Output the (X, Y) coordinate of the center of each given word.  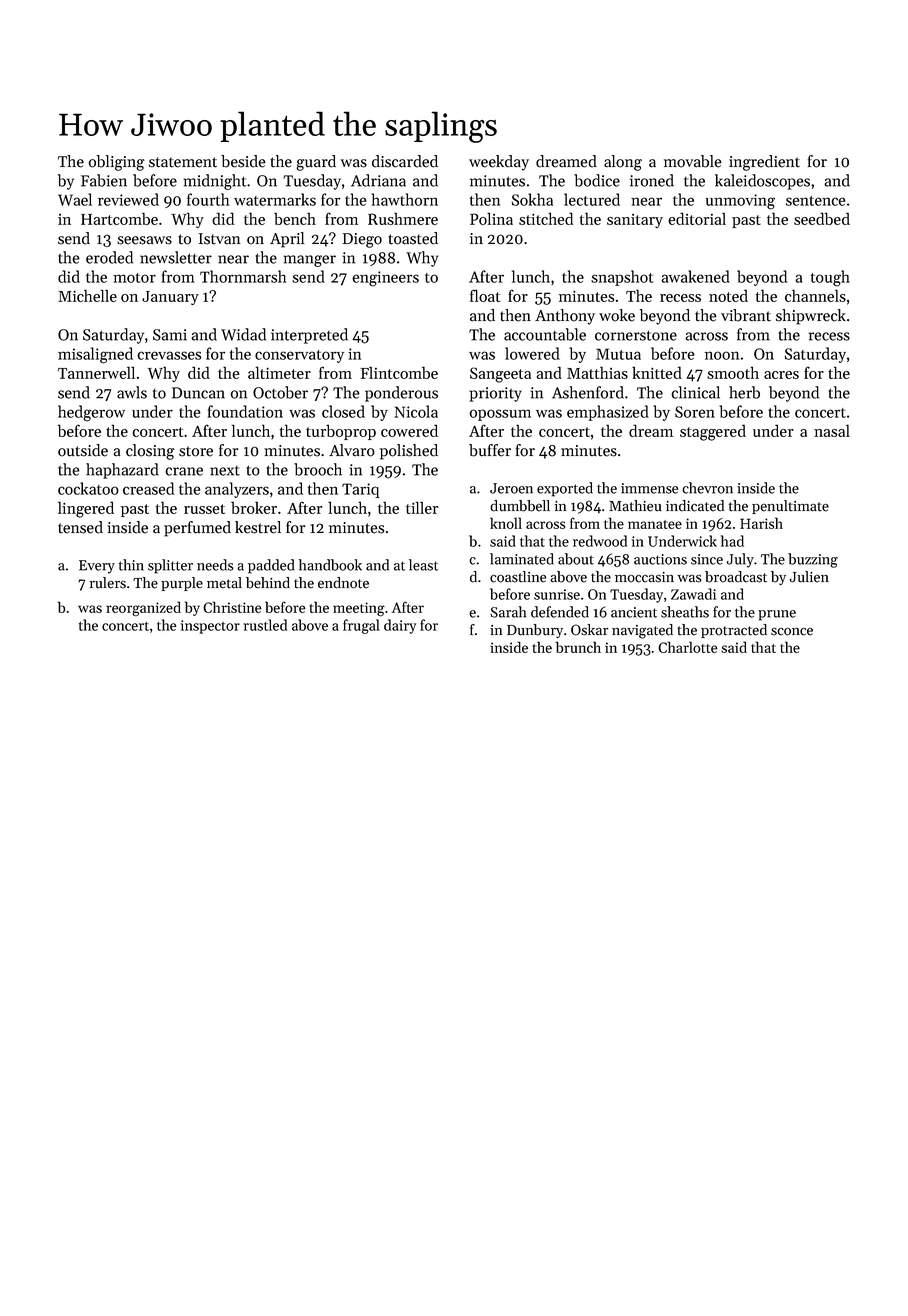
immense (649, 488)
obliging (117, 163)
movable (693, 161)
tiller (422, 507)
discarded (405, 161)
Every (97, 567)
